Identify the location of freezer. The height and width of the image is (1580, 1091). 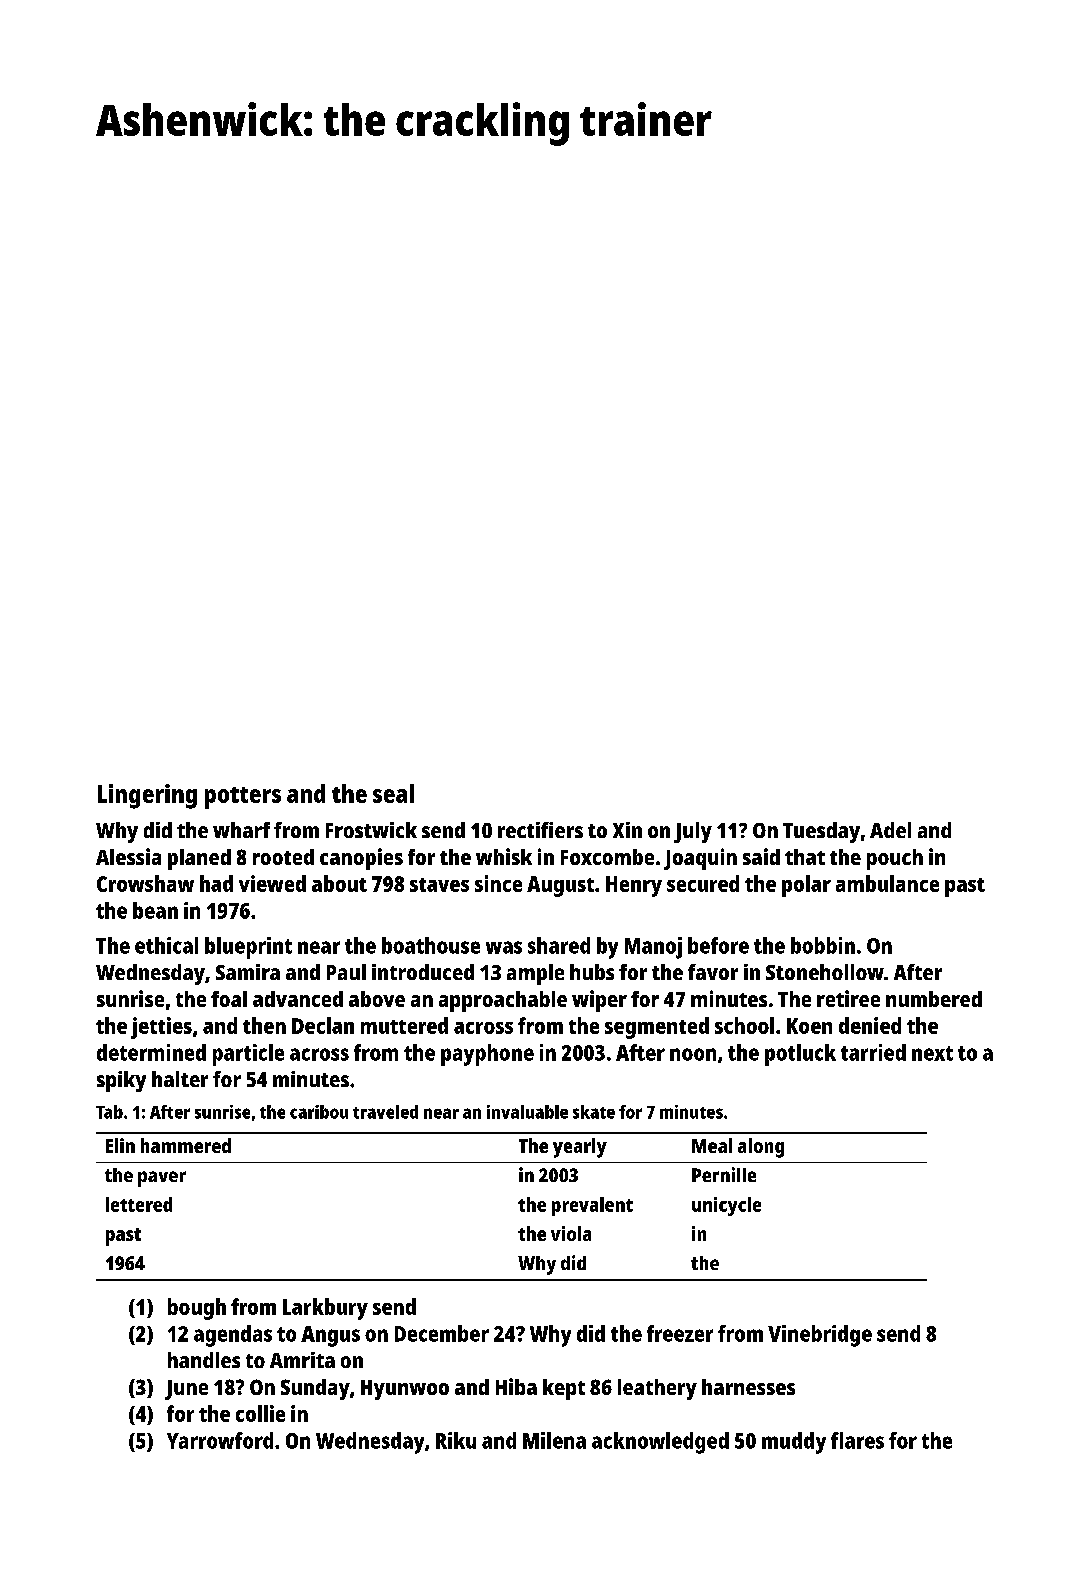
(680, 1333).
